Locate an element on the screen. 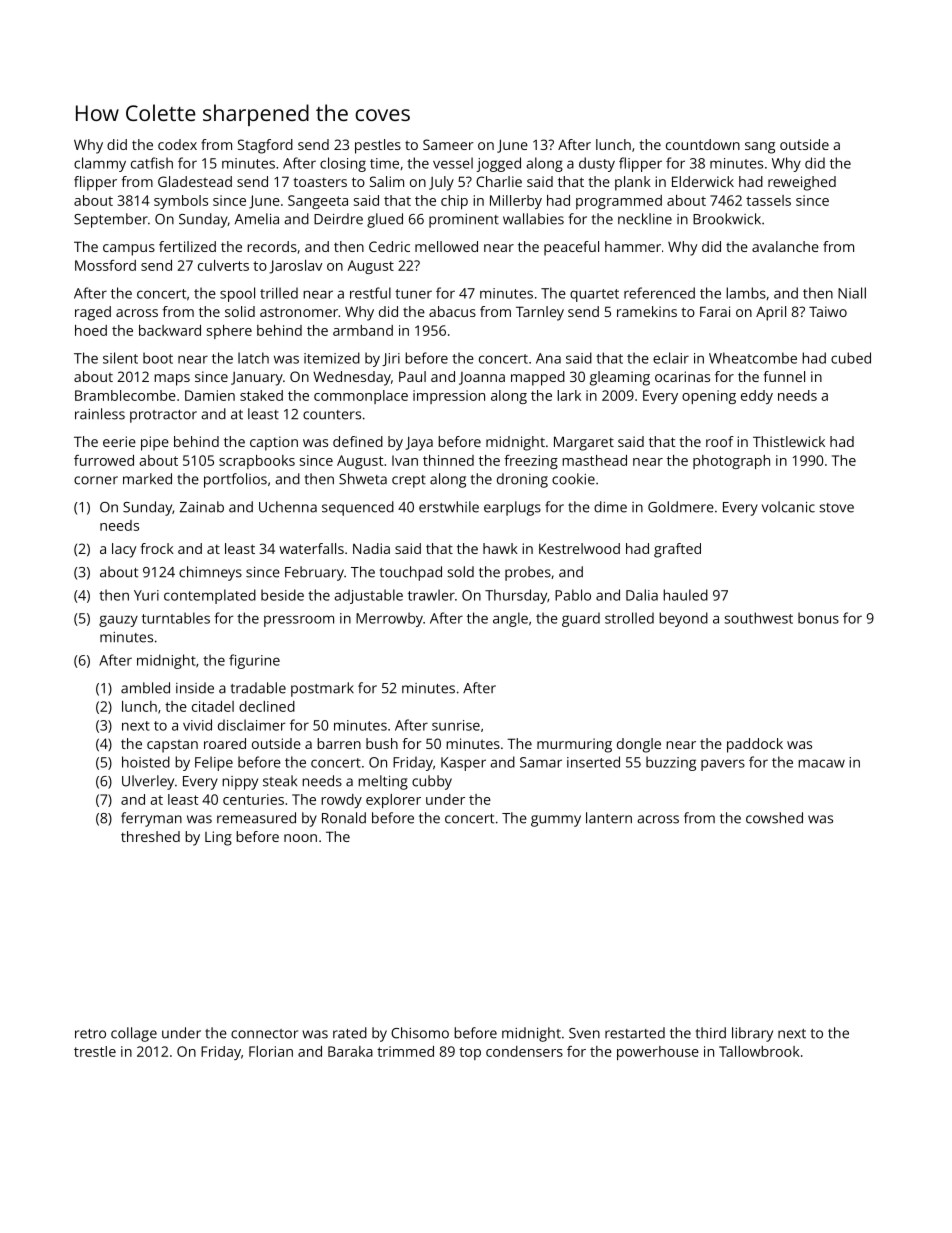 The image size is (952, 1233). countdown is located at coordinates (703, 144).
